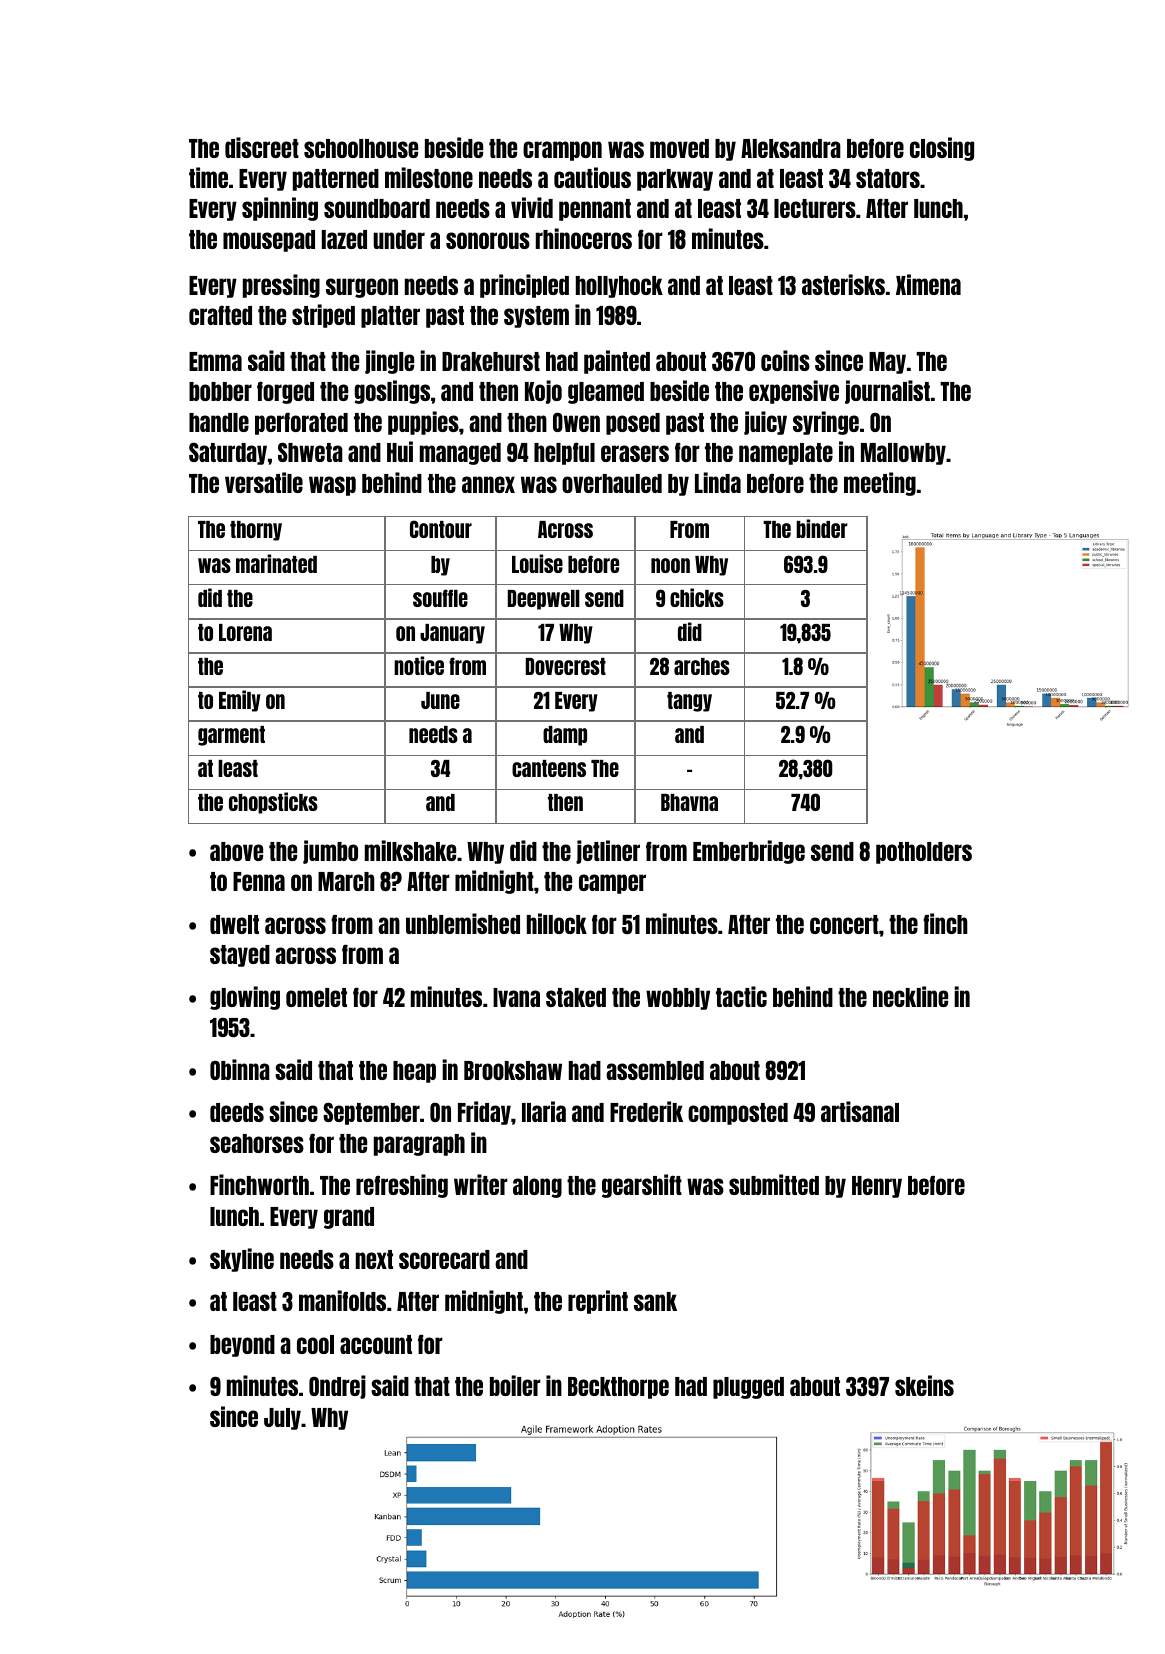 The height and width of the image is (1654, 1165). I want to click on assembled, so click(655, 1070).
